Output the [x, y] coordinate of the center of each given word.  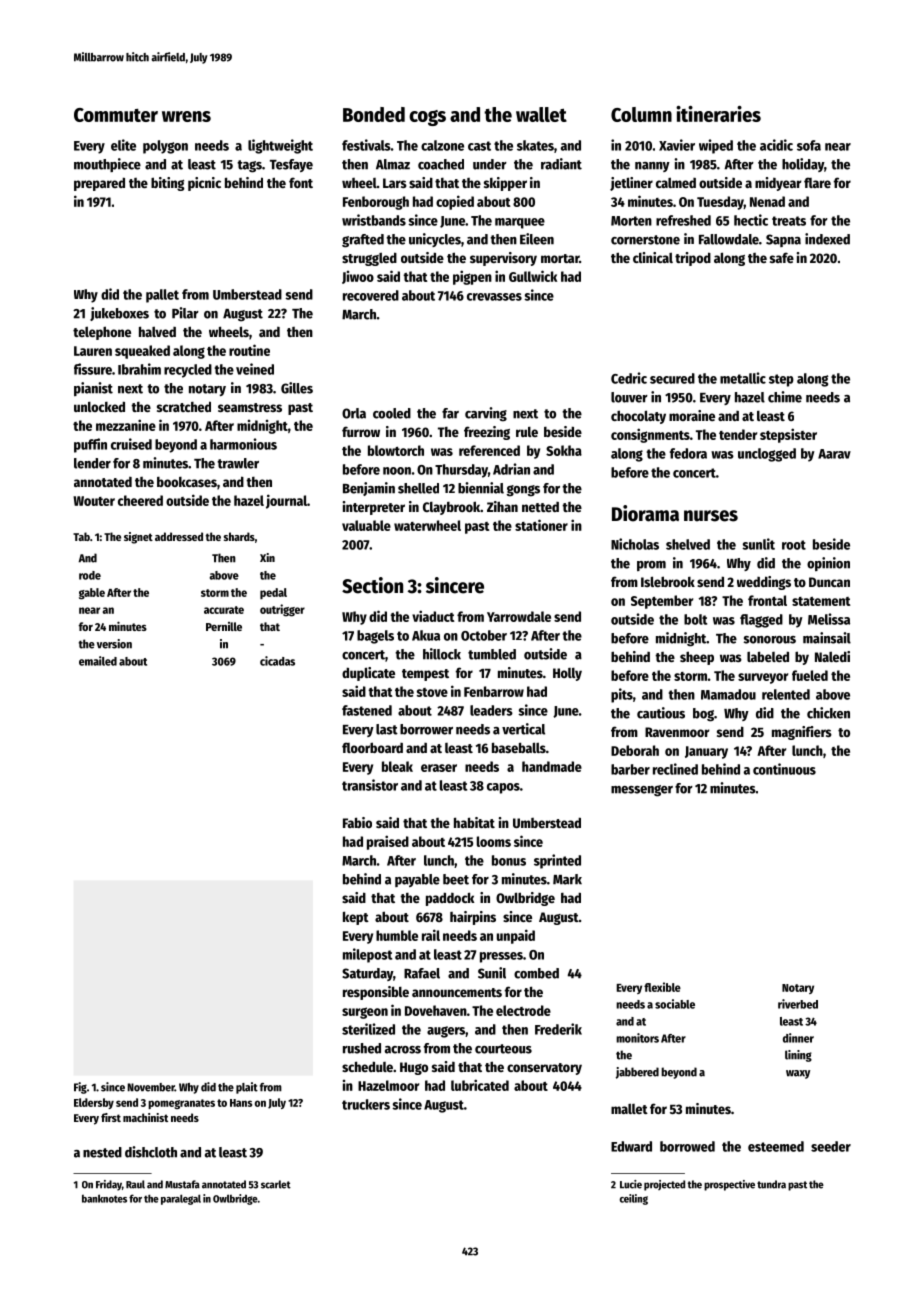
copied [455, 202]
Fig [80, 1088]
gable [92, 594]
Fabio [357, 822]
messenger [642, 791]
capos [503, 788]
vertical [523, 729]
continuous [784, 769]
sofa [809, 145]
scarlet [276, 1184]
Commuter [116, 115]
